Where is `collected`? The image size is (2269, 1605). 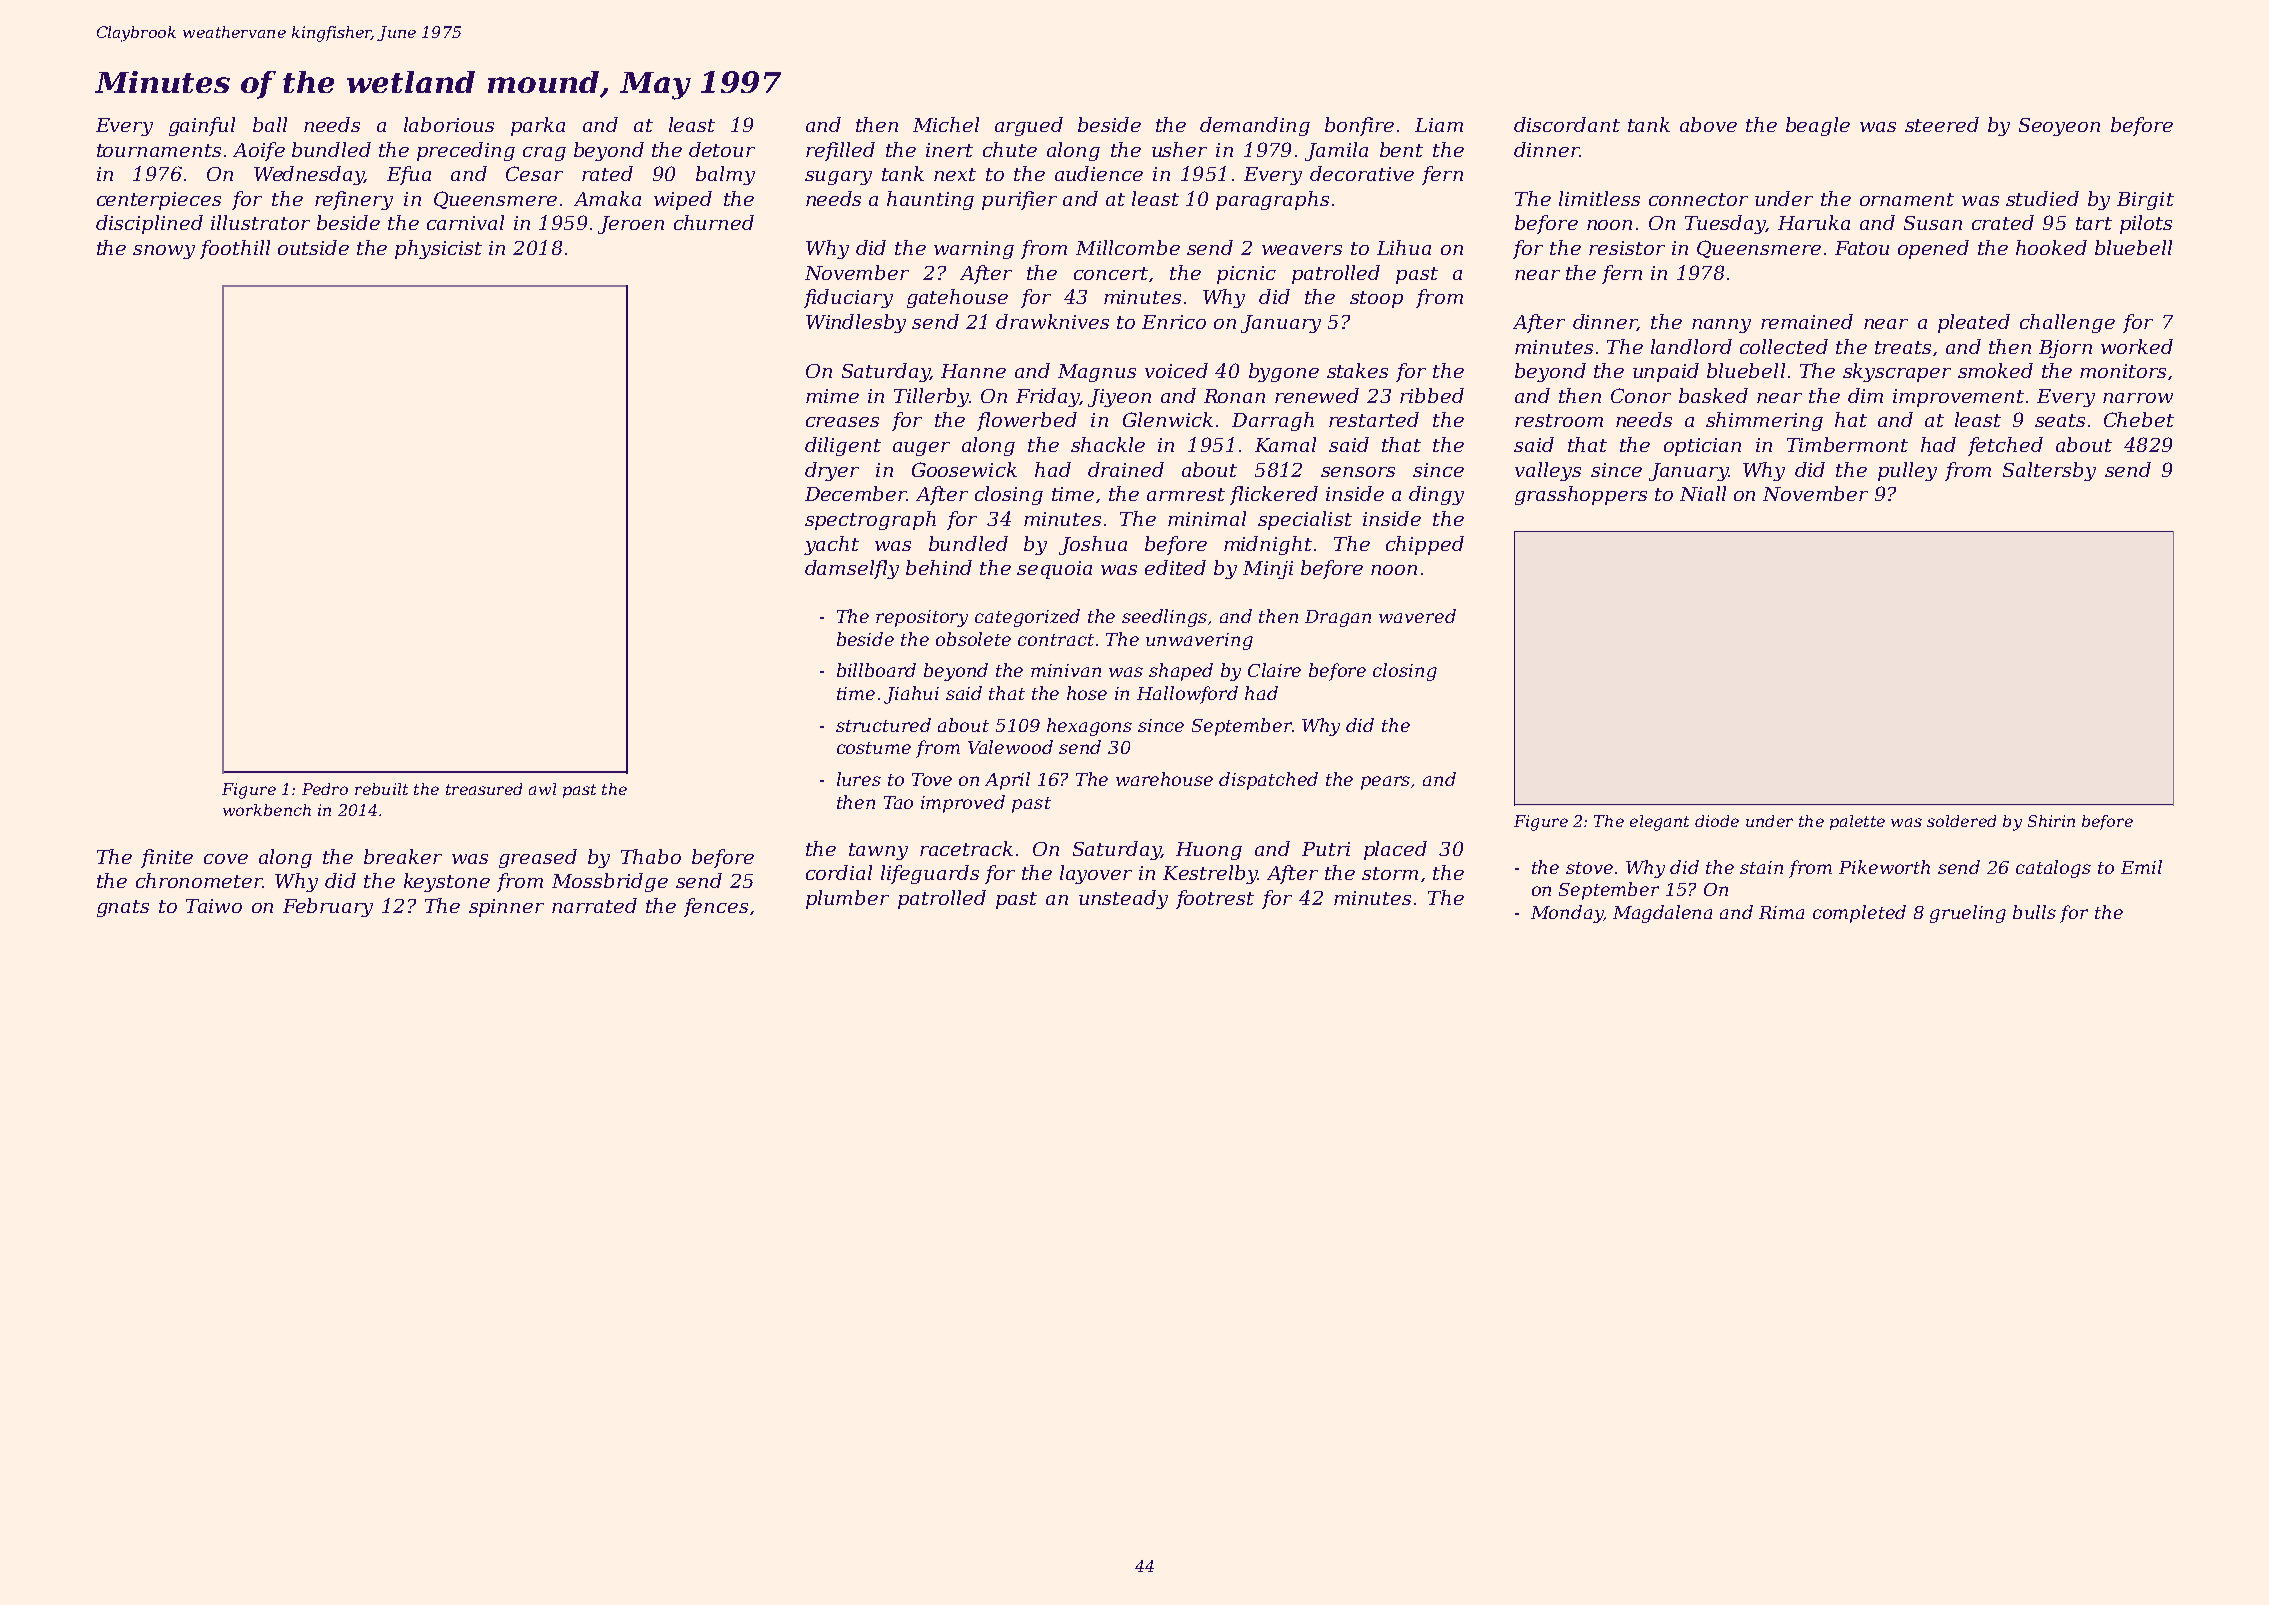
collected is located at coordinates (1784, 346).
